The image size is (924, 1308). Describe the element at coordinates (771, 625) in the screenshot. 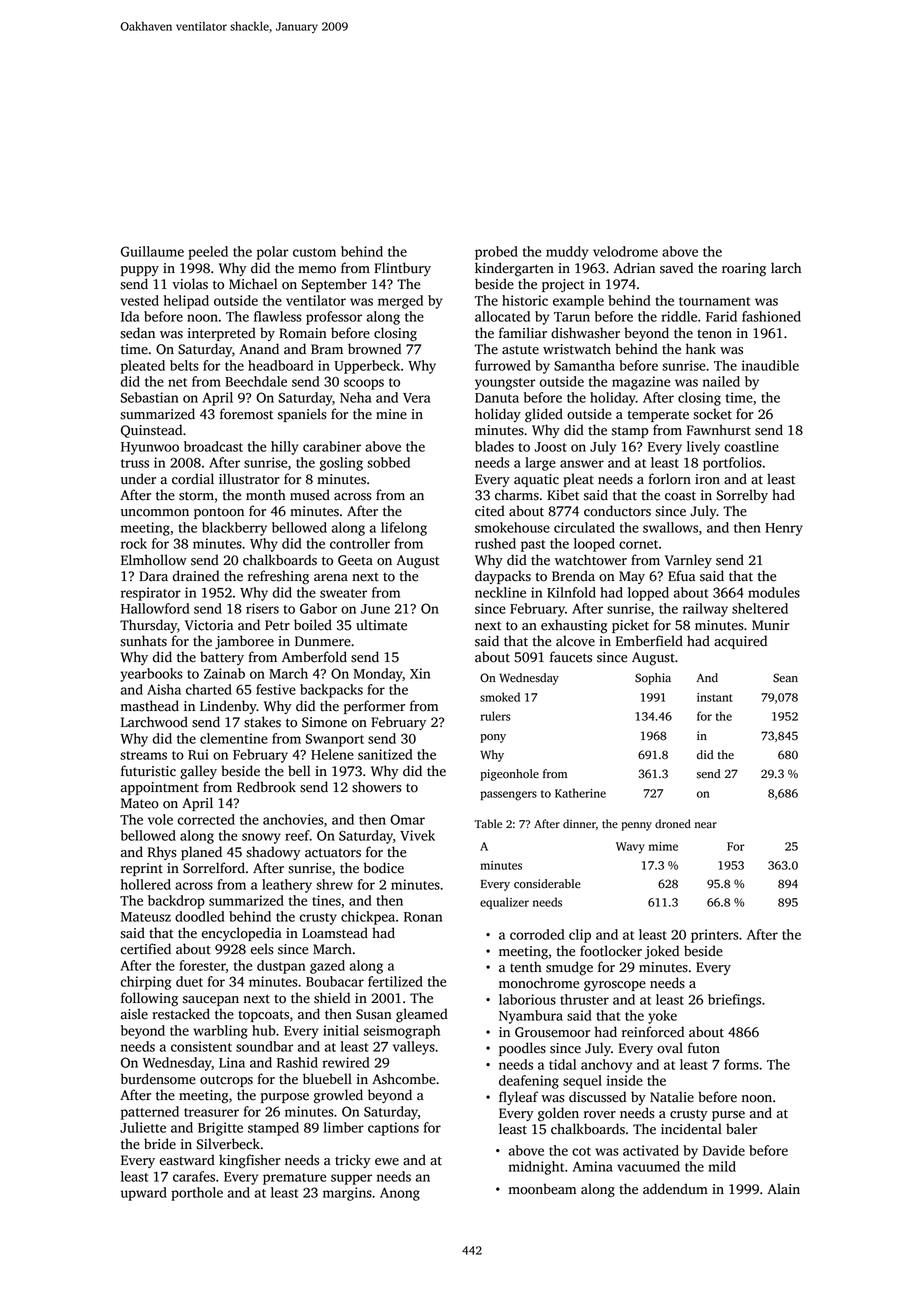

I see `Munir` at that location.
